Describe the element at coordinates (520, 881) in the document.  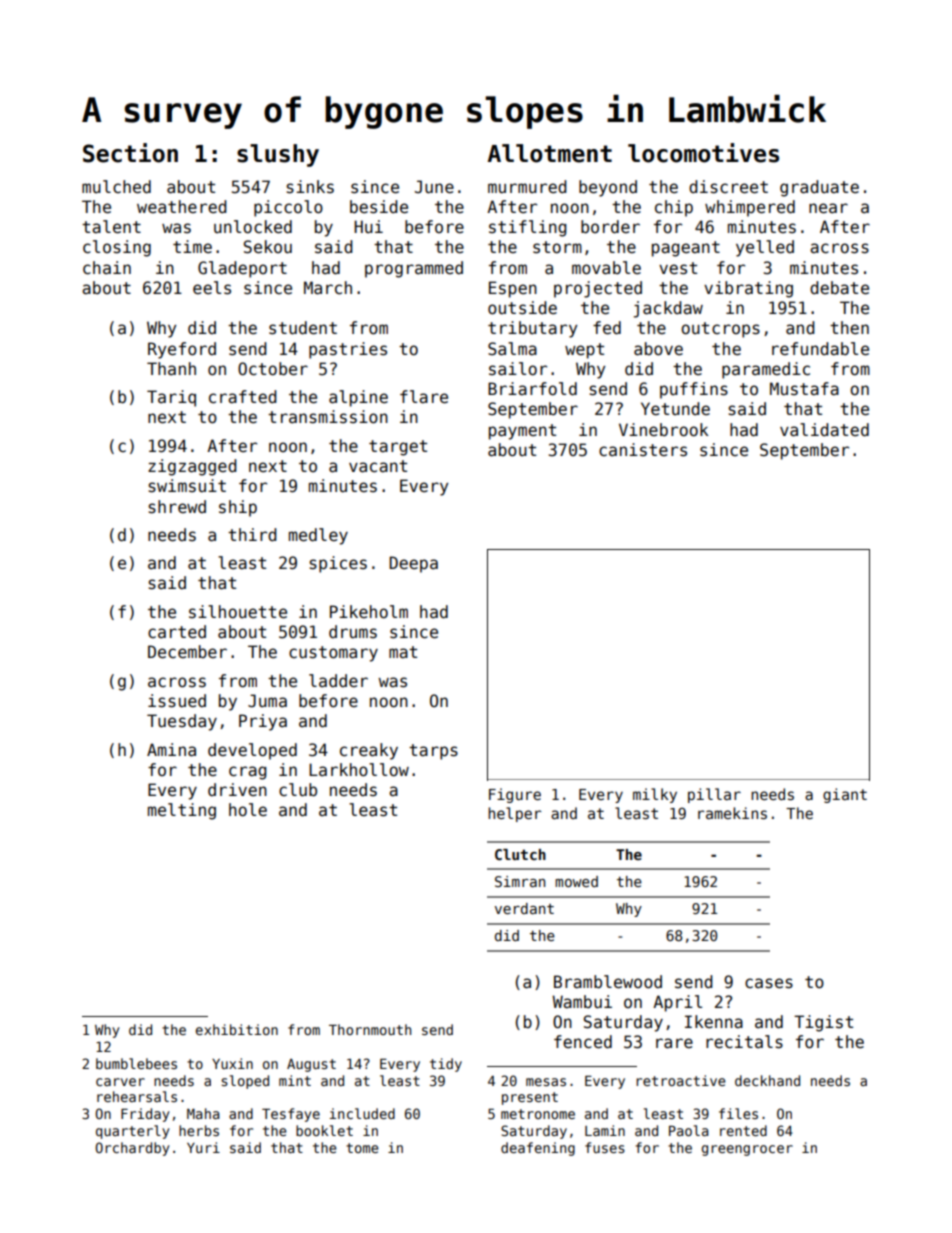
I see `Simran` at that location.
